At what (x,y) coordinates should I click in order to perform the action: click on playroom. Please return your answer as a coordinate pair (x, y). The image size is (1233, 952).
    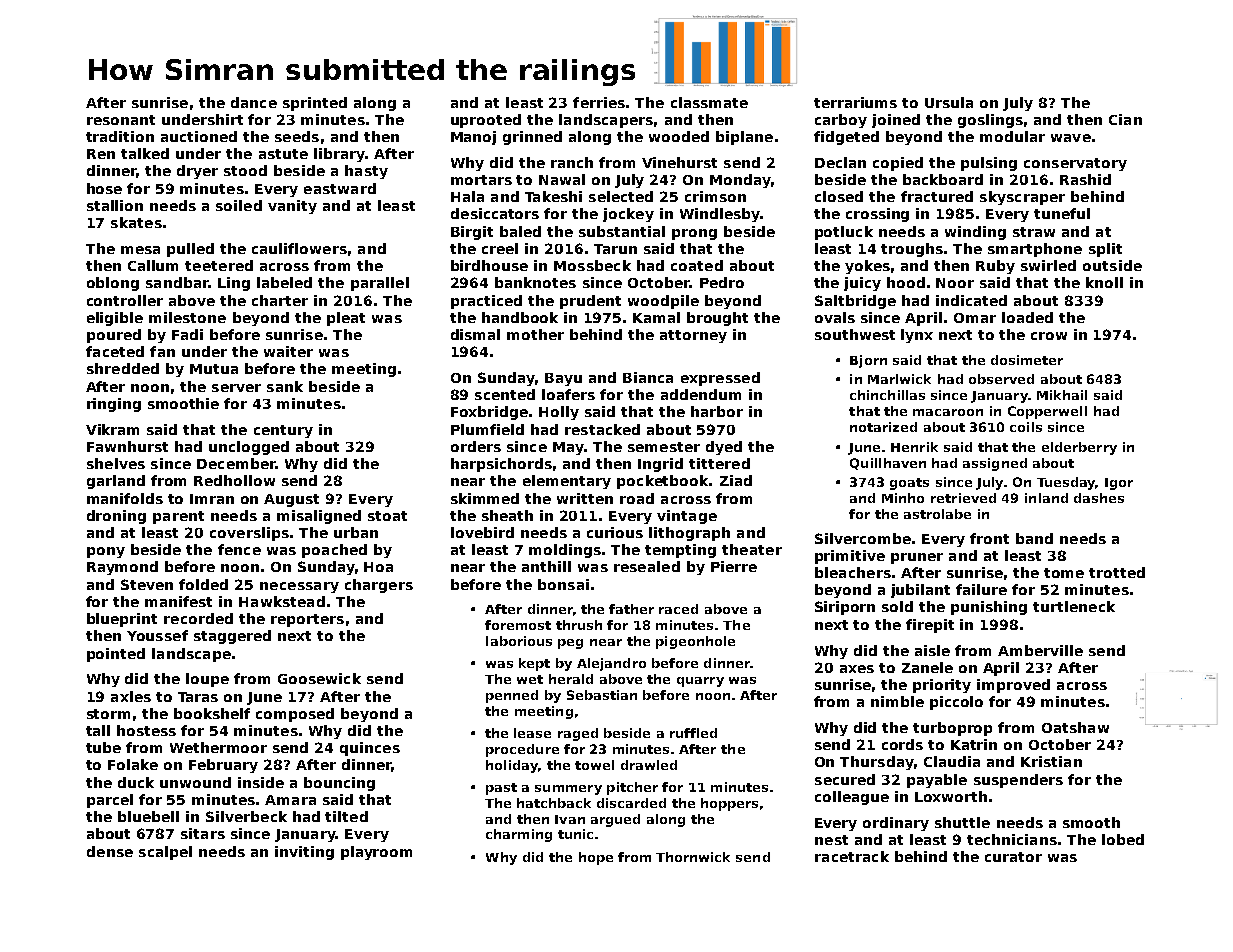
    Looking at the image, I should click on (376, 853).
